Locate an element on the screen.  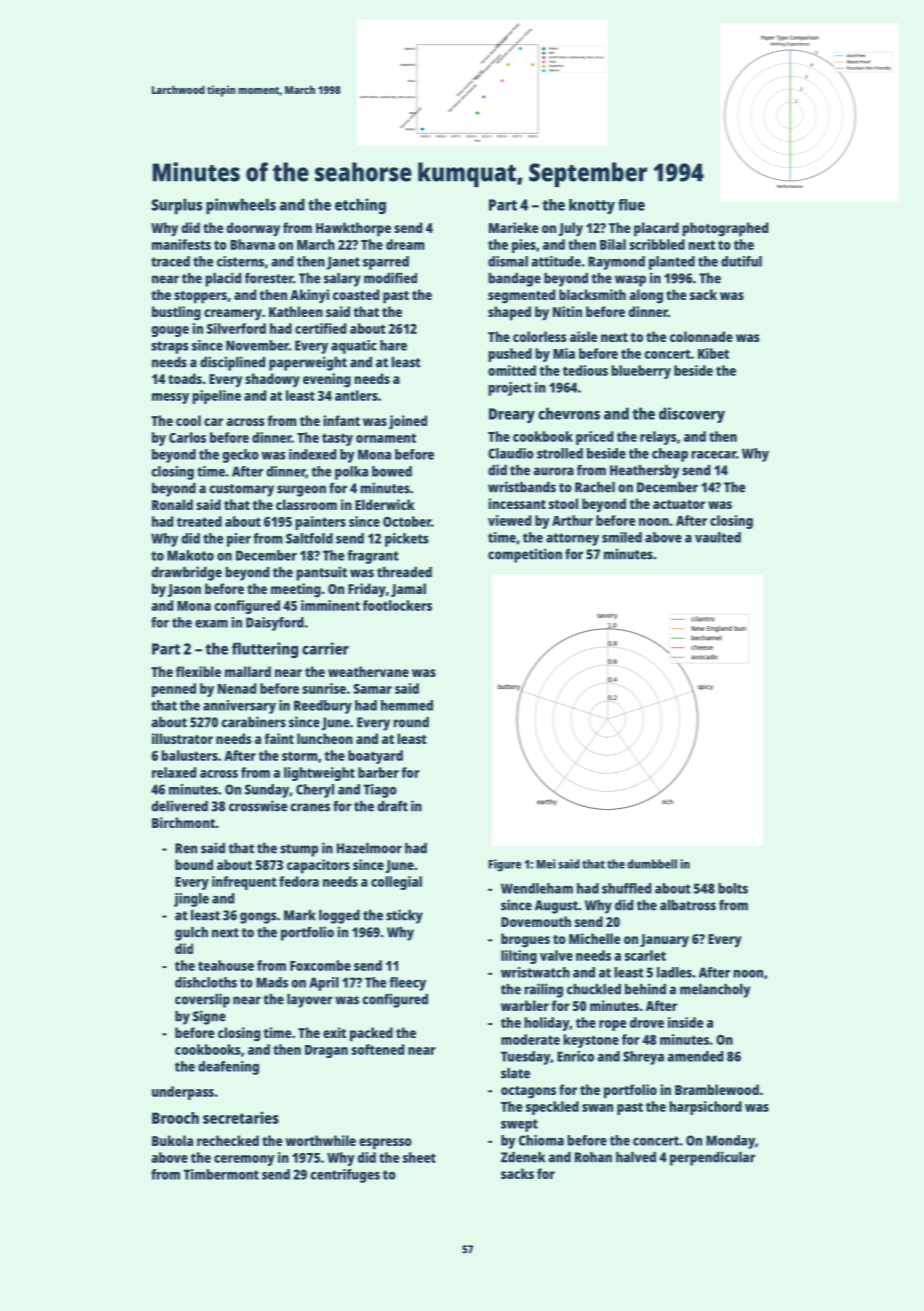
bolts is located at coordinates (733, 888).
